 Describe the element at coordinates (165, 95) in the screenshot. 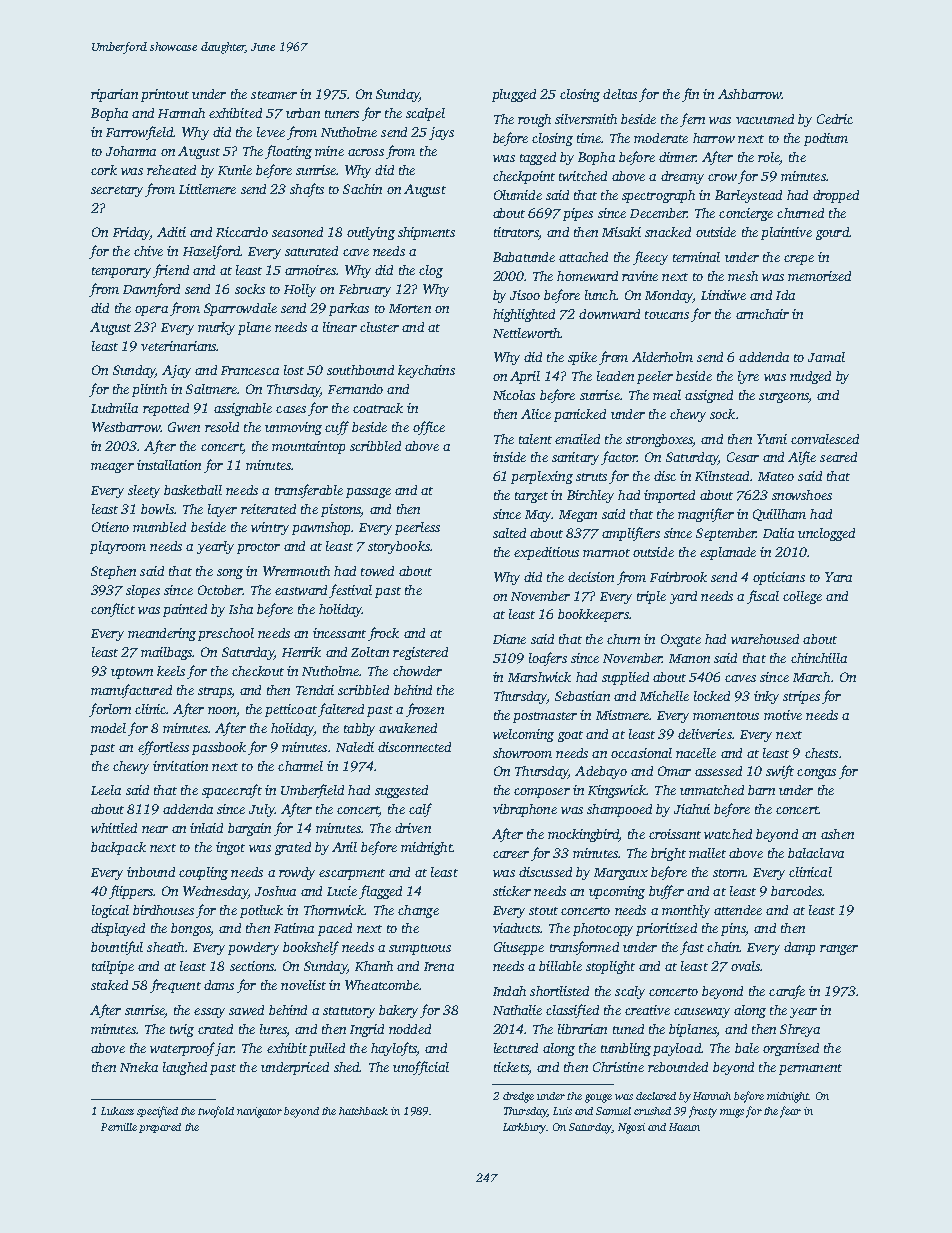

I see `printout` at that location.
